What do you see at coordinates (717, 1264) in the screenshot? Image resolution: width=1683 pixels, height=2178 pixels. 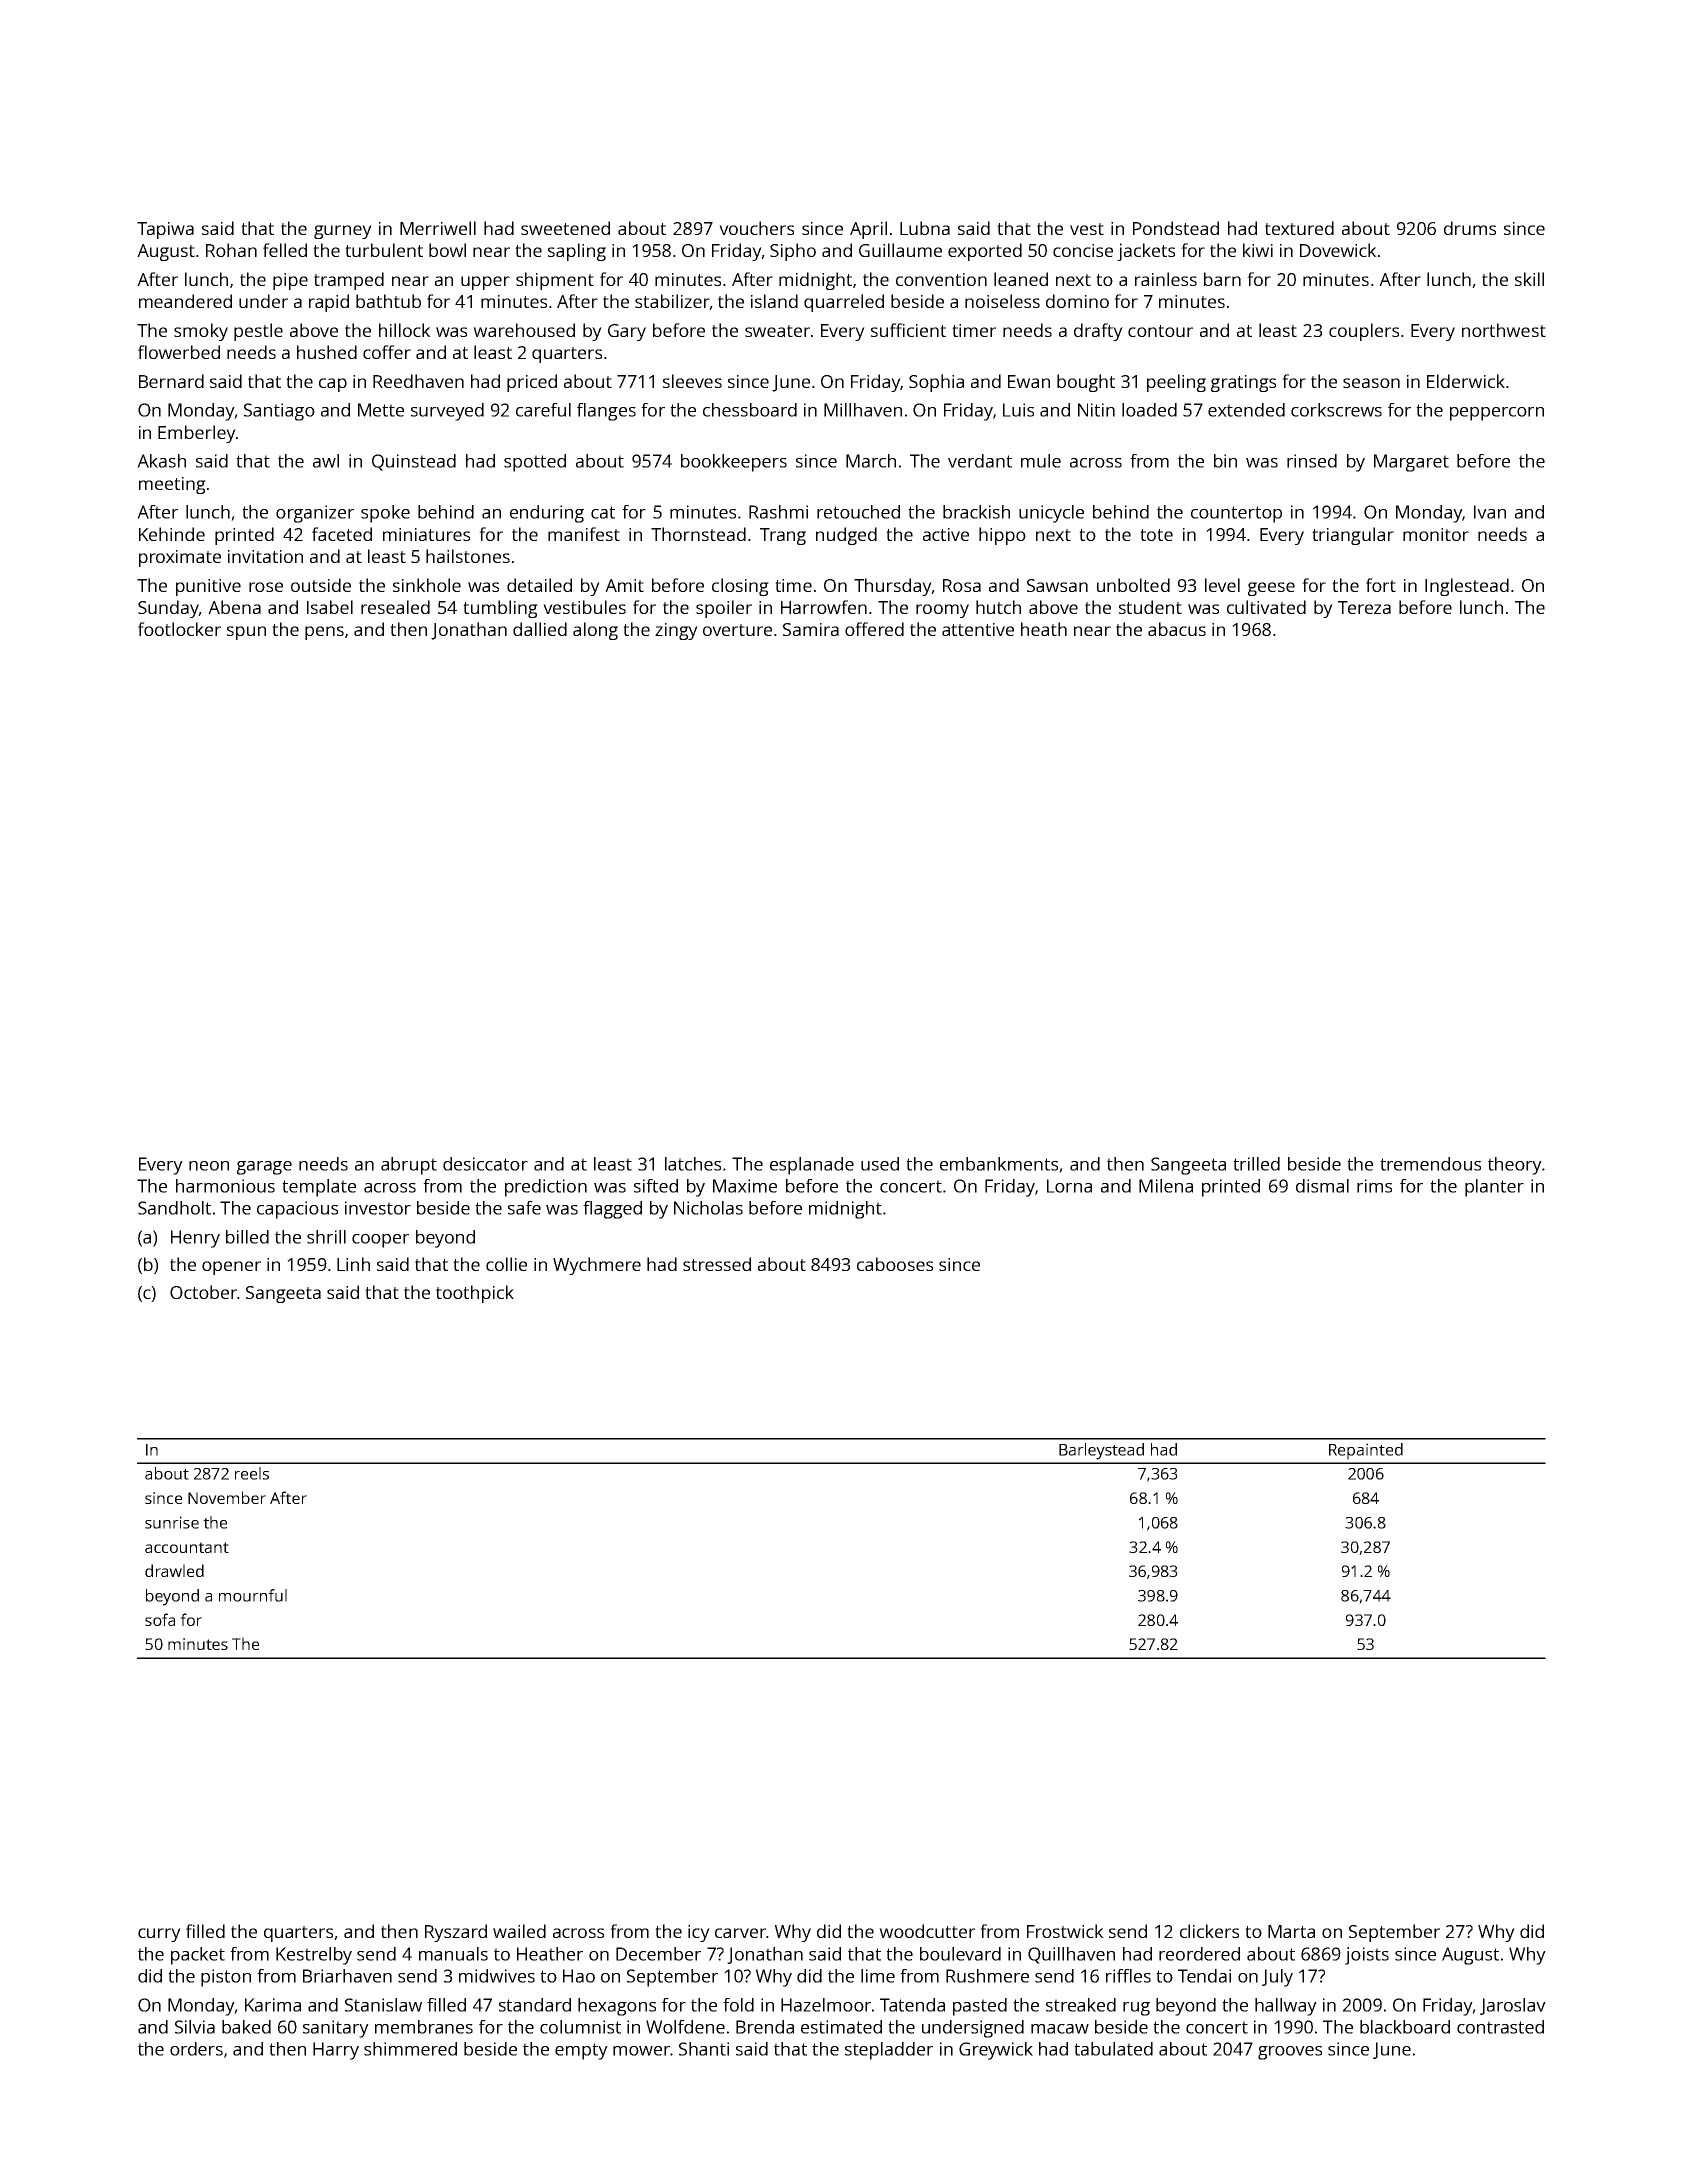 I see `stressed` at bounding box center [717, 1264].
